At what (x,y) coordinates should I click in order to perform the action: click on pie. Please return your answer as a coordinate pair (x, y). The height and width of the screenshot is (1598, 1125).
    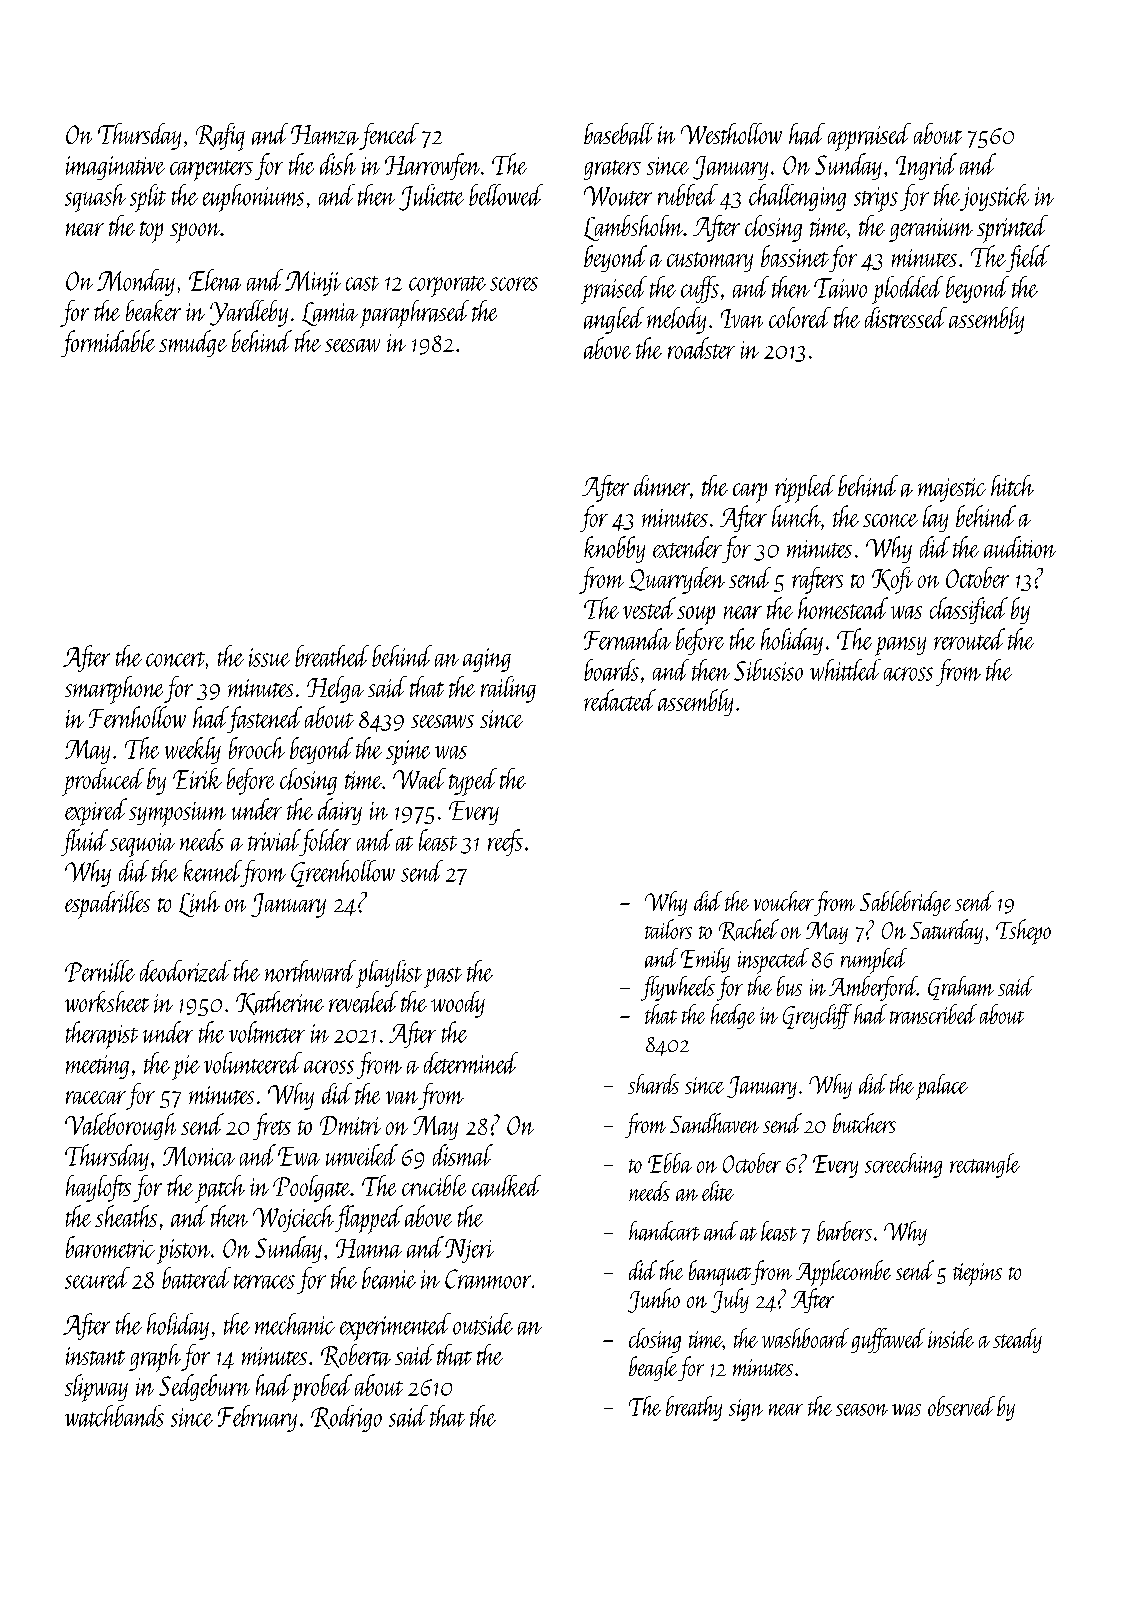
    Looking at the image, I should click on (186, 1067).
